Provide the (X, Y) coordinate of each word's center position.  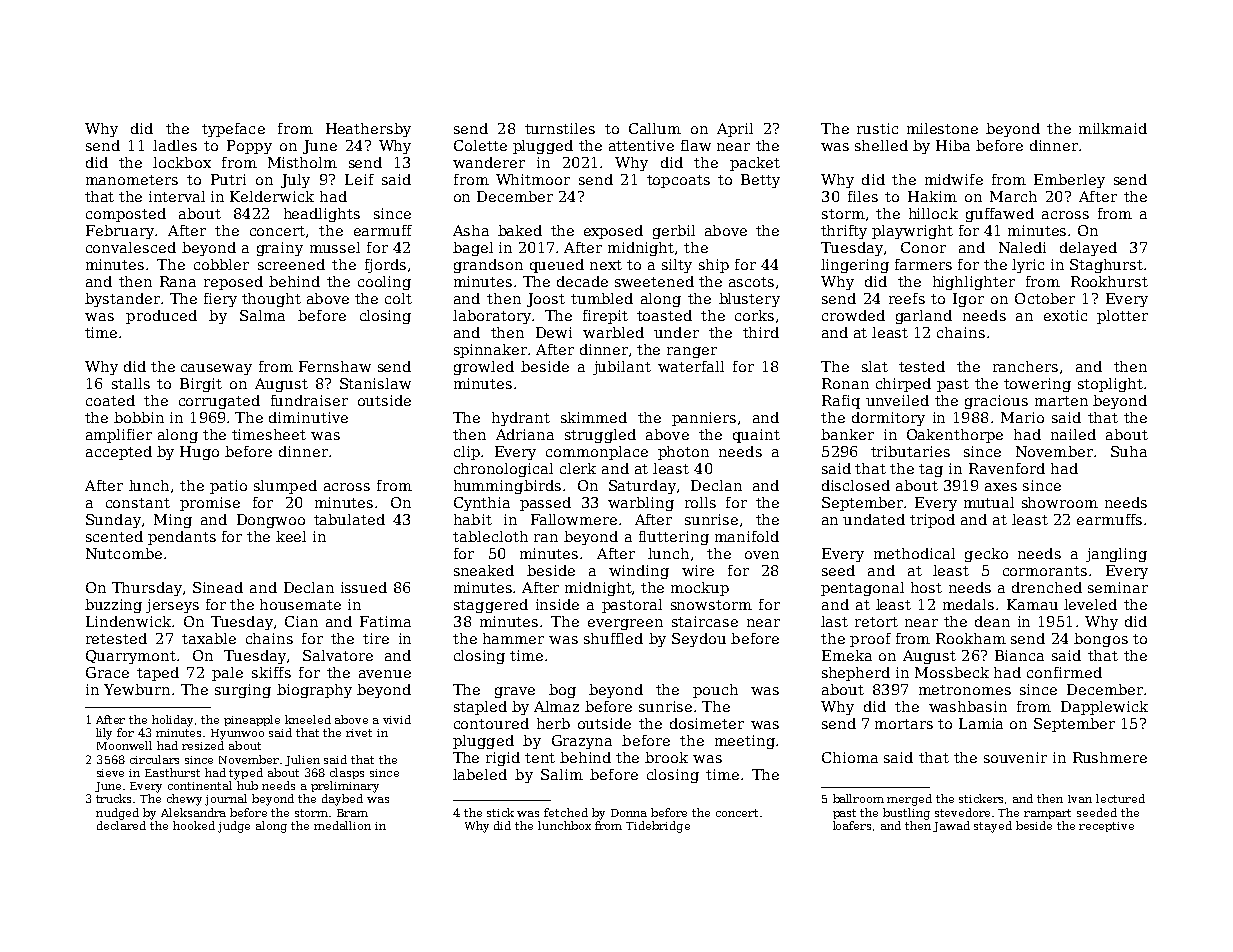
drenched (1047, 587)
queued (557, 266)
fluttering (674, 538)
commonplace (597, 453)
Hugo (199, 453)
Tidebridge (658, 827)
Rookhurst (1109, 281)
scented (114, 536)
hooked (194, 825)
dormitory (888, 419)
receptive (1106, 827)
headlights (322, 215)
